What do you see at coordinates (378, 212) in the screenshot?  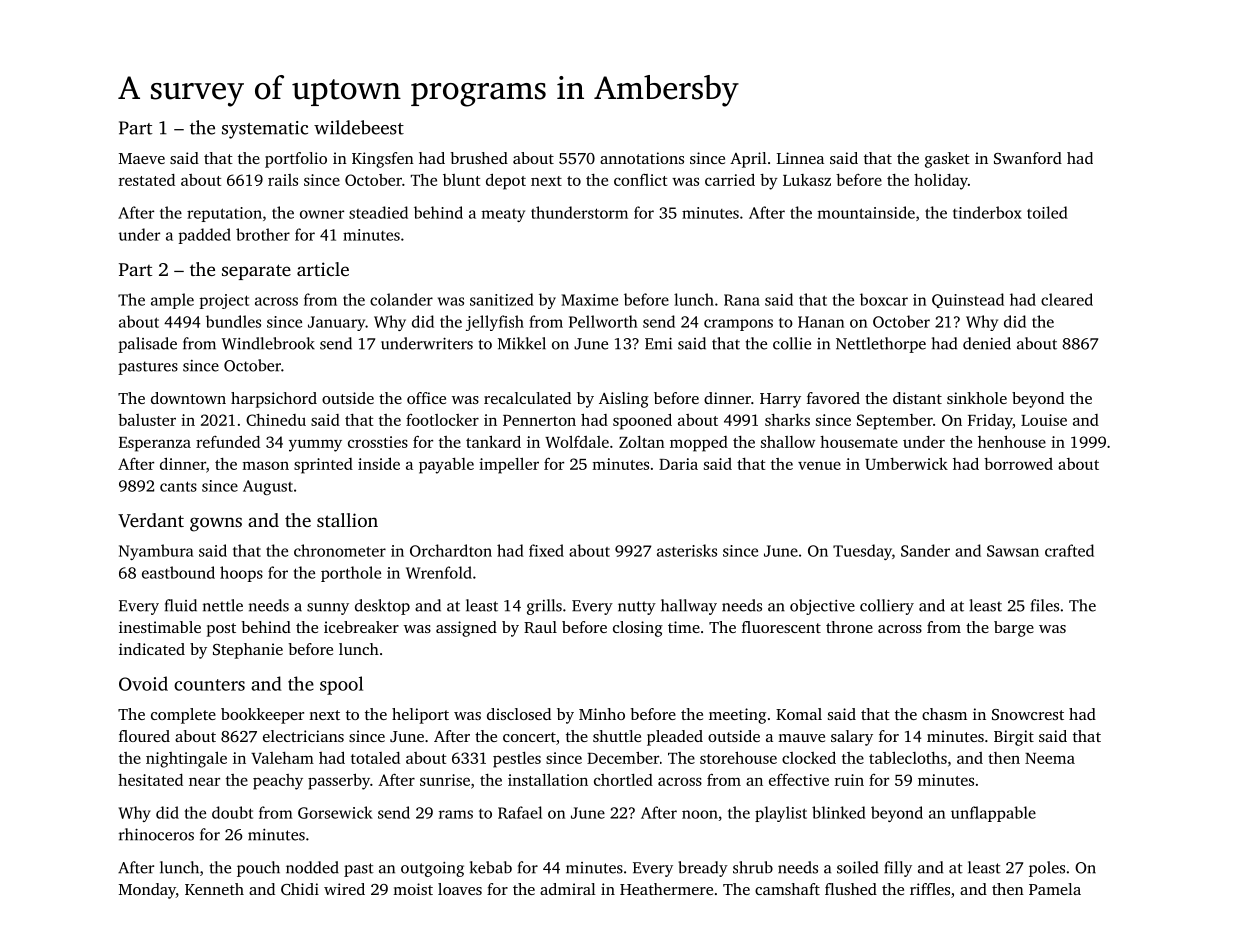 I see `steadied` at bounding box center [378, 212].
